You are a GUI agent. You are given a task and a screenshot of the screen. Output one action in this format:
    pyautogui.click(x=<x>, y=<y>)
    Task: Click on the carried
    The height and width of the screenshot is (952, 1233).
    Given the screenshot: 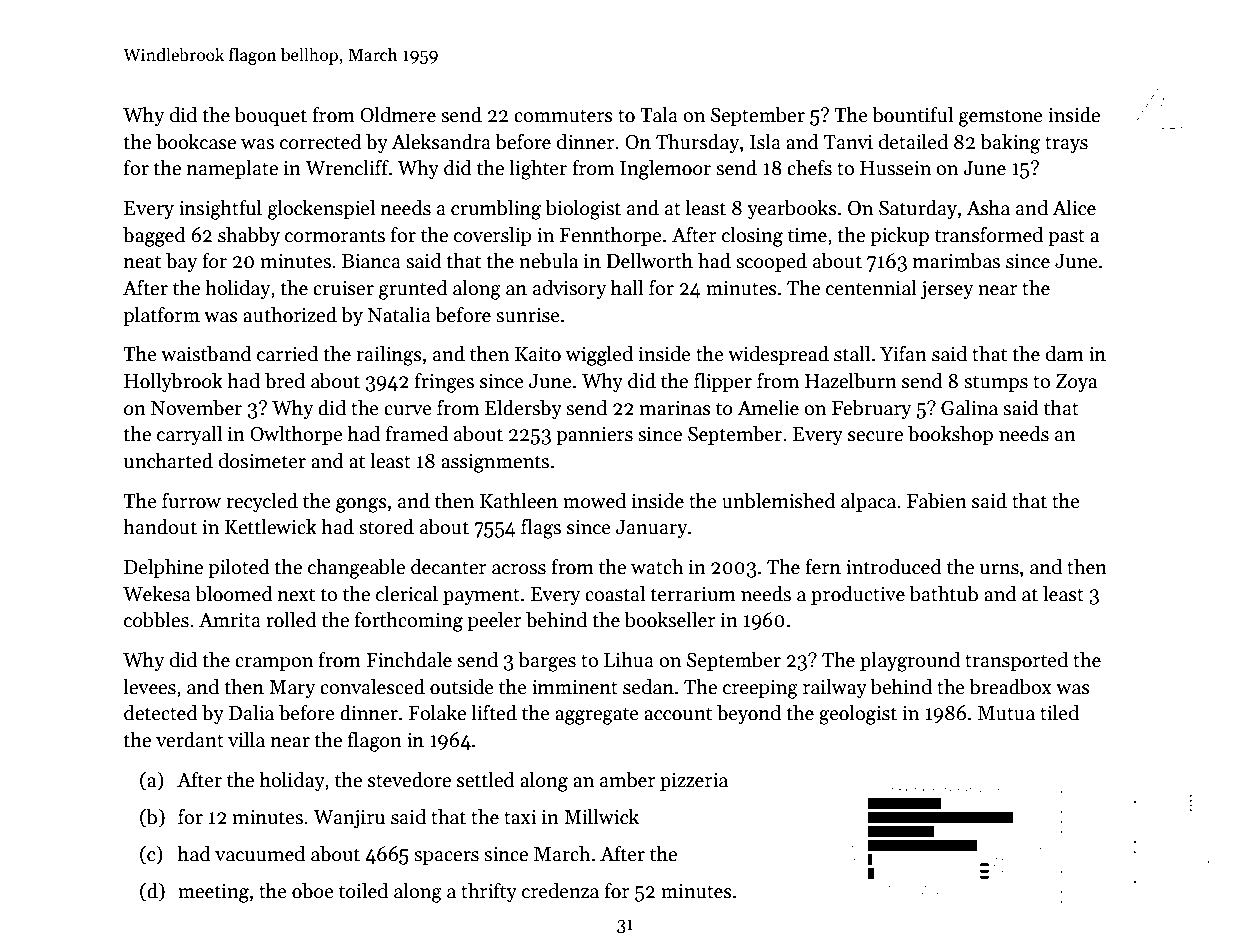 What is the action you would take?
    pyautogui.click(x=287, y=354)
